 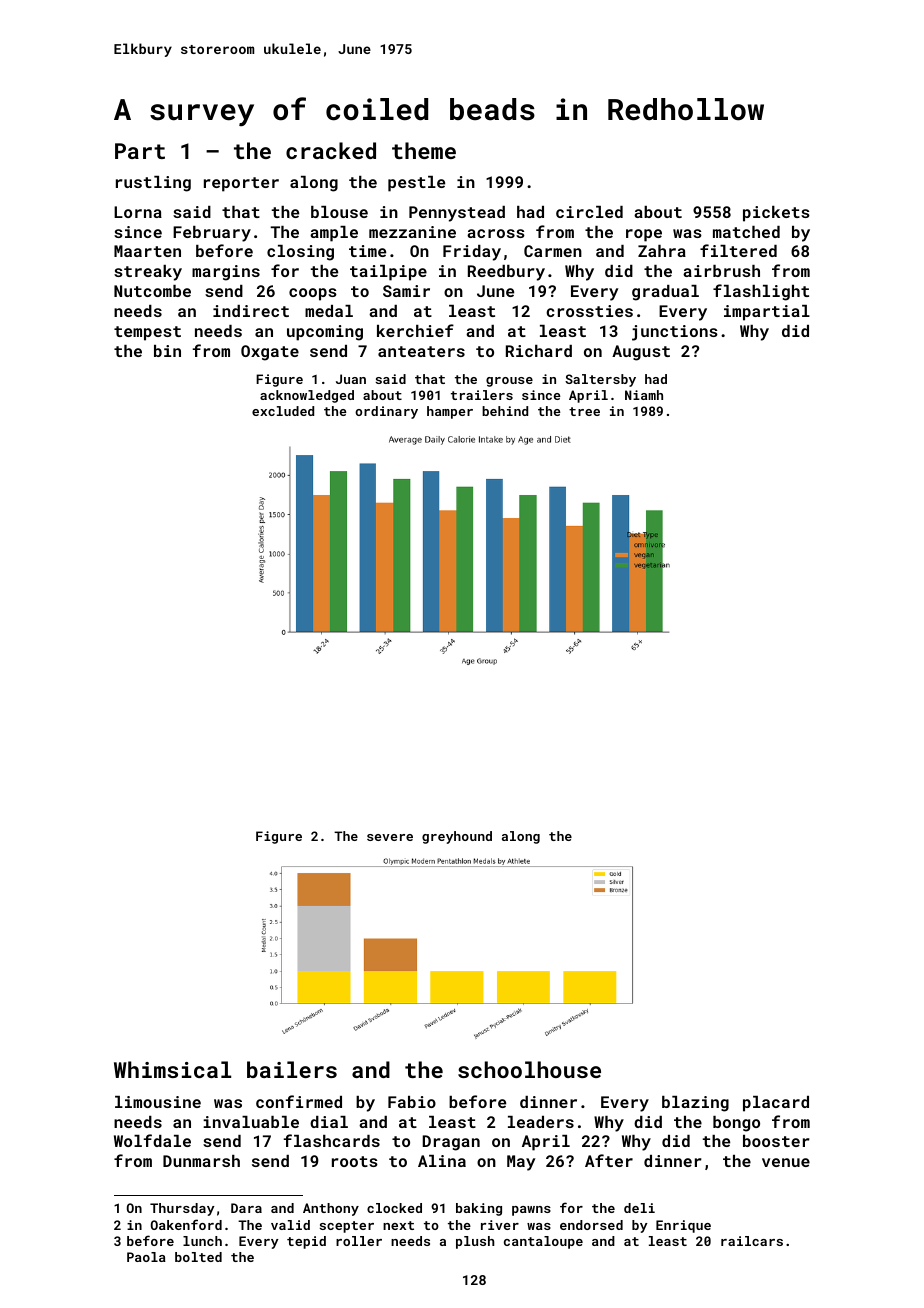 I want to click on bailers, so click(x=292, y=1069).
